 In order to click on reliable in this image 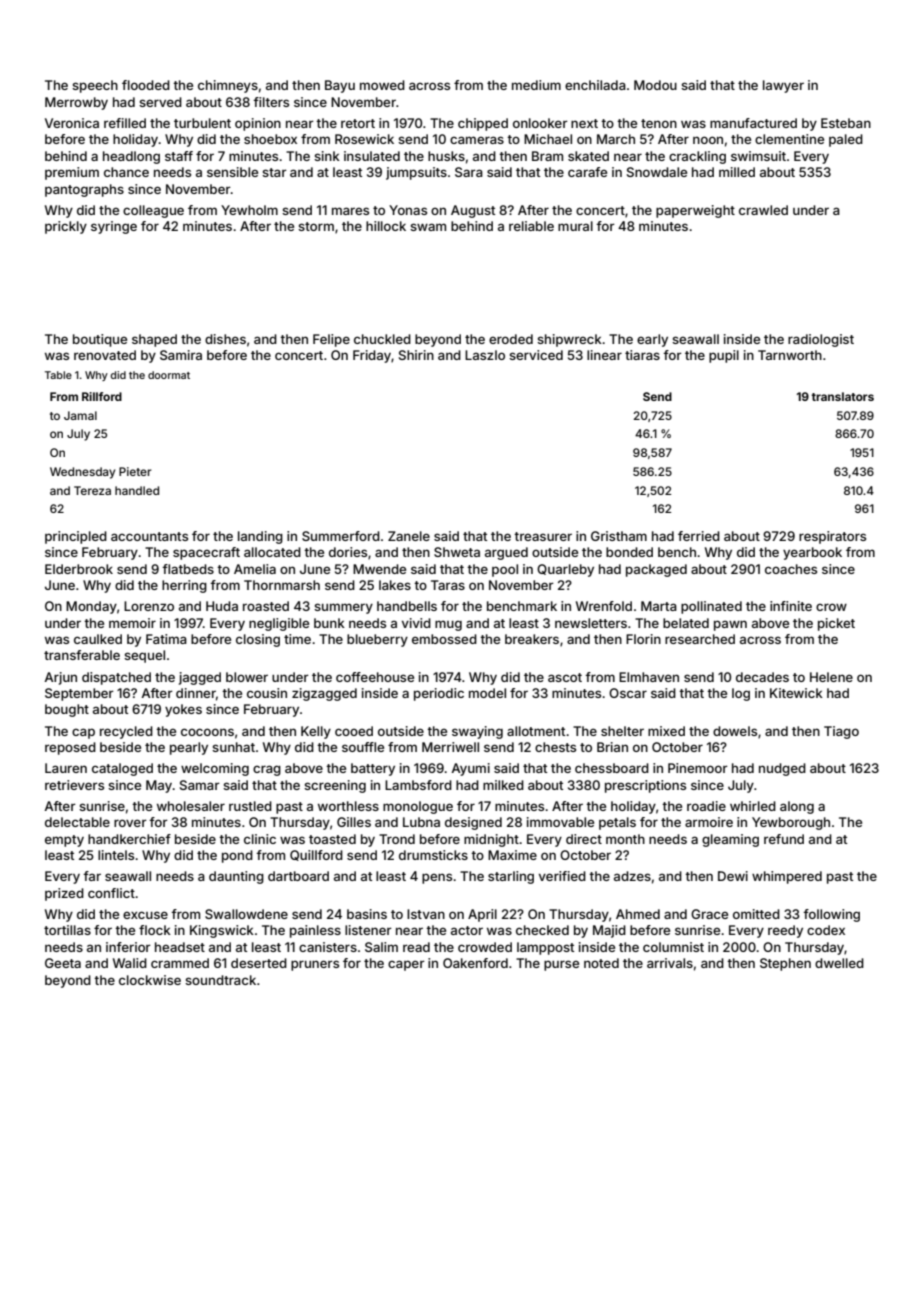, I will do `click(531, 226)`.
